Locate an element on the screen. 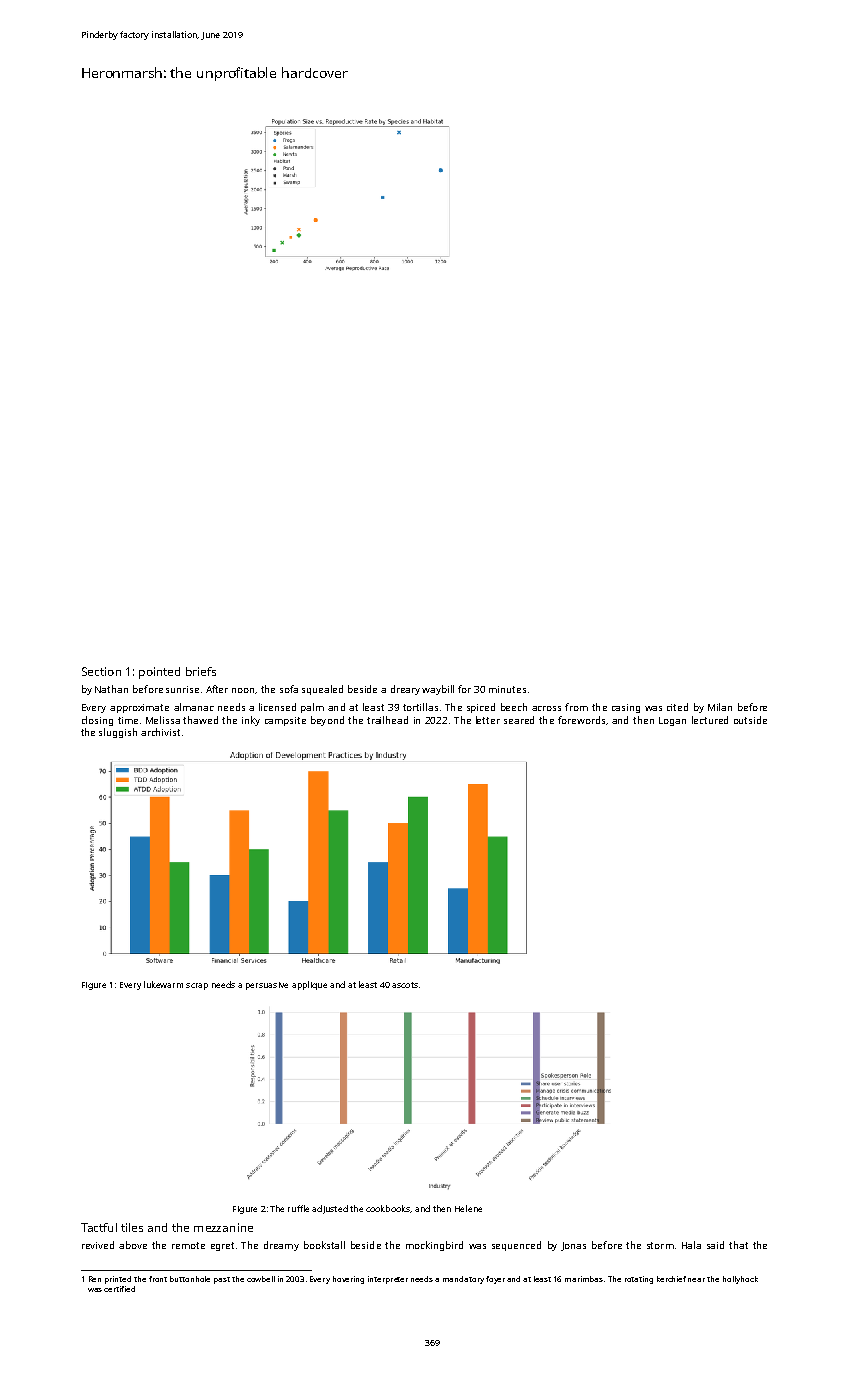  past is located at coordinates (222, 1280).
